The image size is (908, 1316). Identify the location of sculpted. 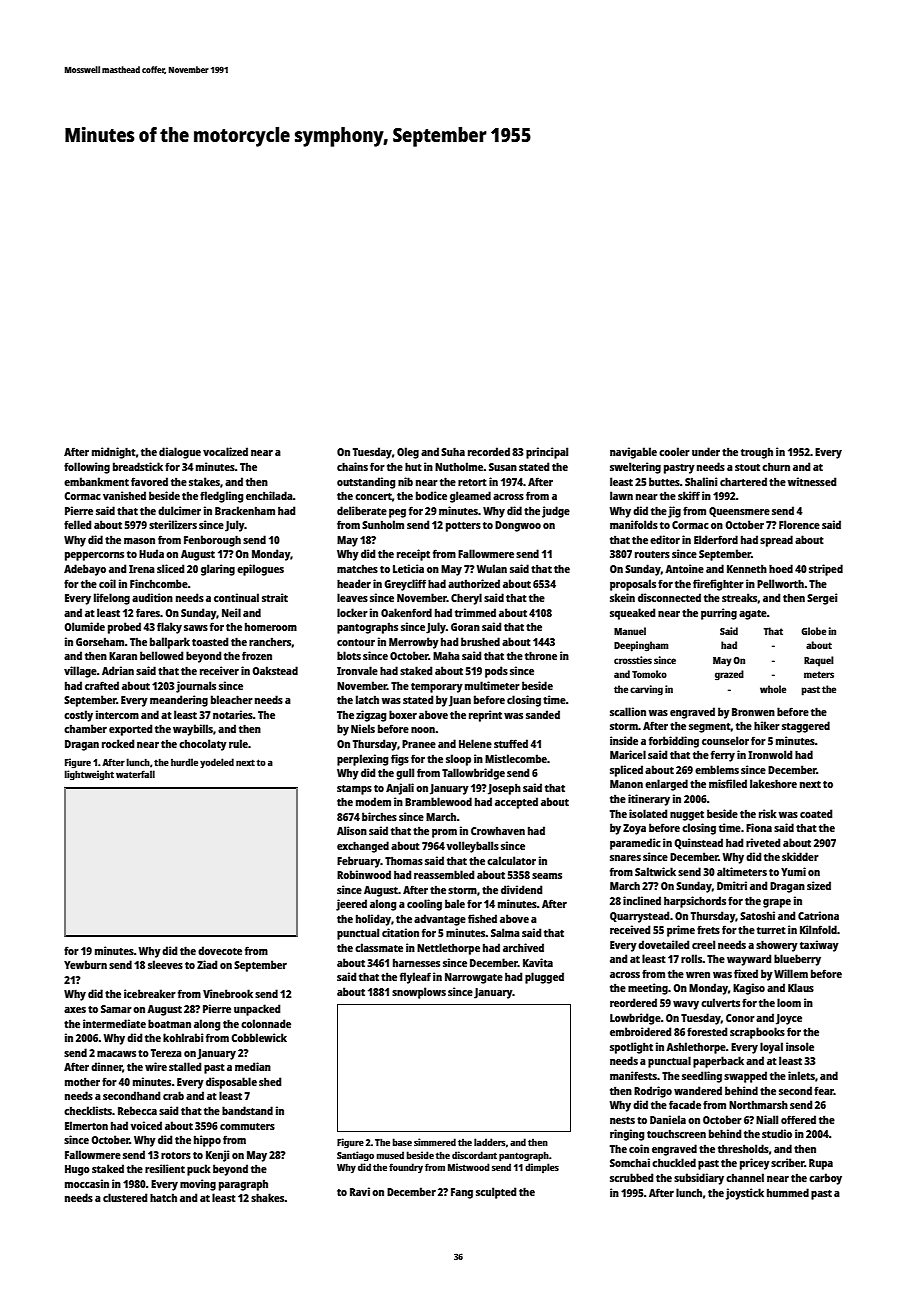
(496, 1193).
